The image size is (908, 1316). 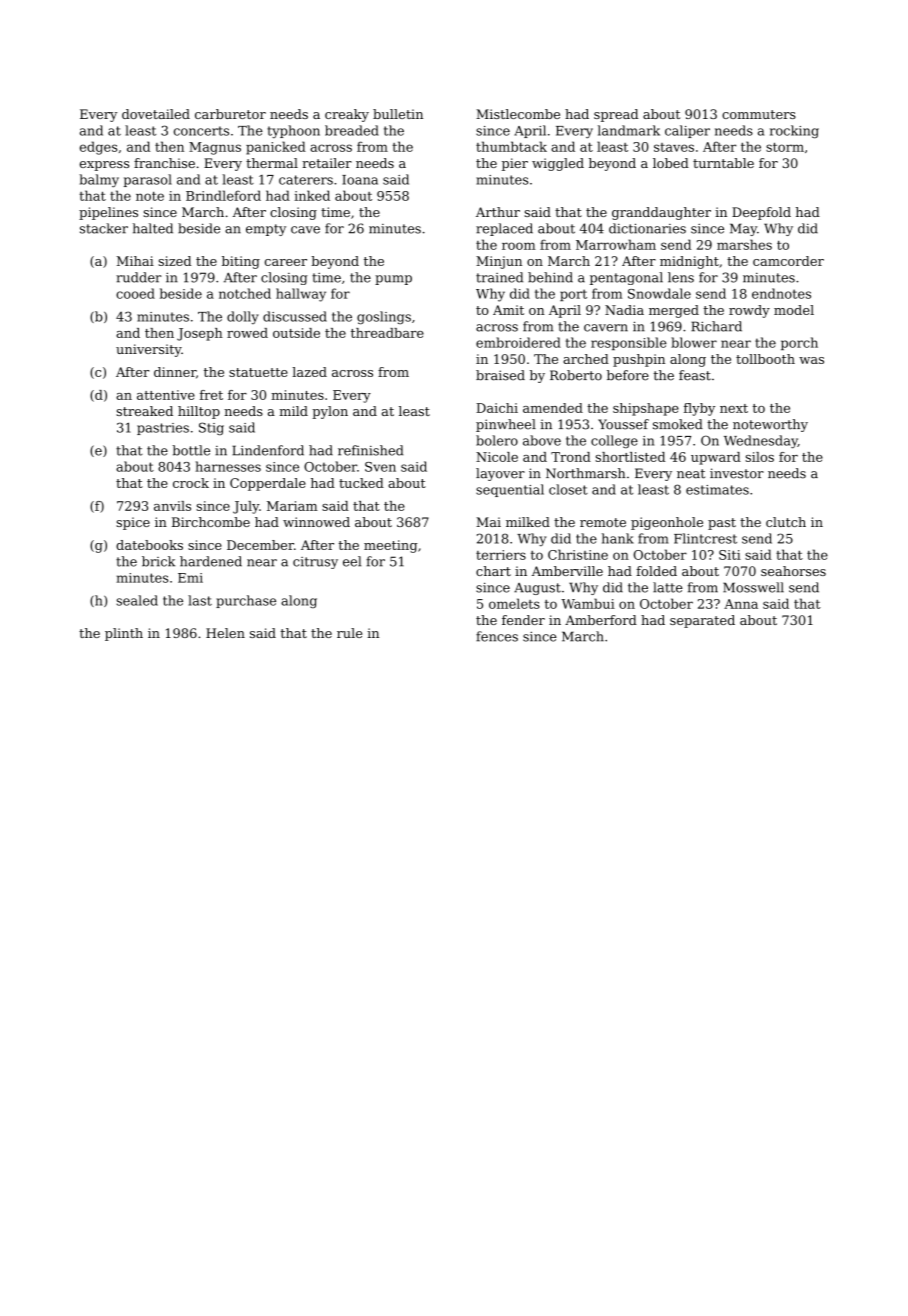 I want to click on Arthur, so click(x=498, y=212).
